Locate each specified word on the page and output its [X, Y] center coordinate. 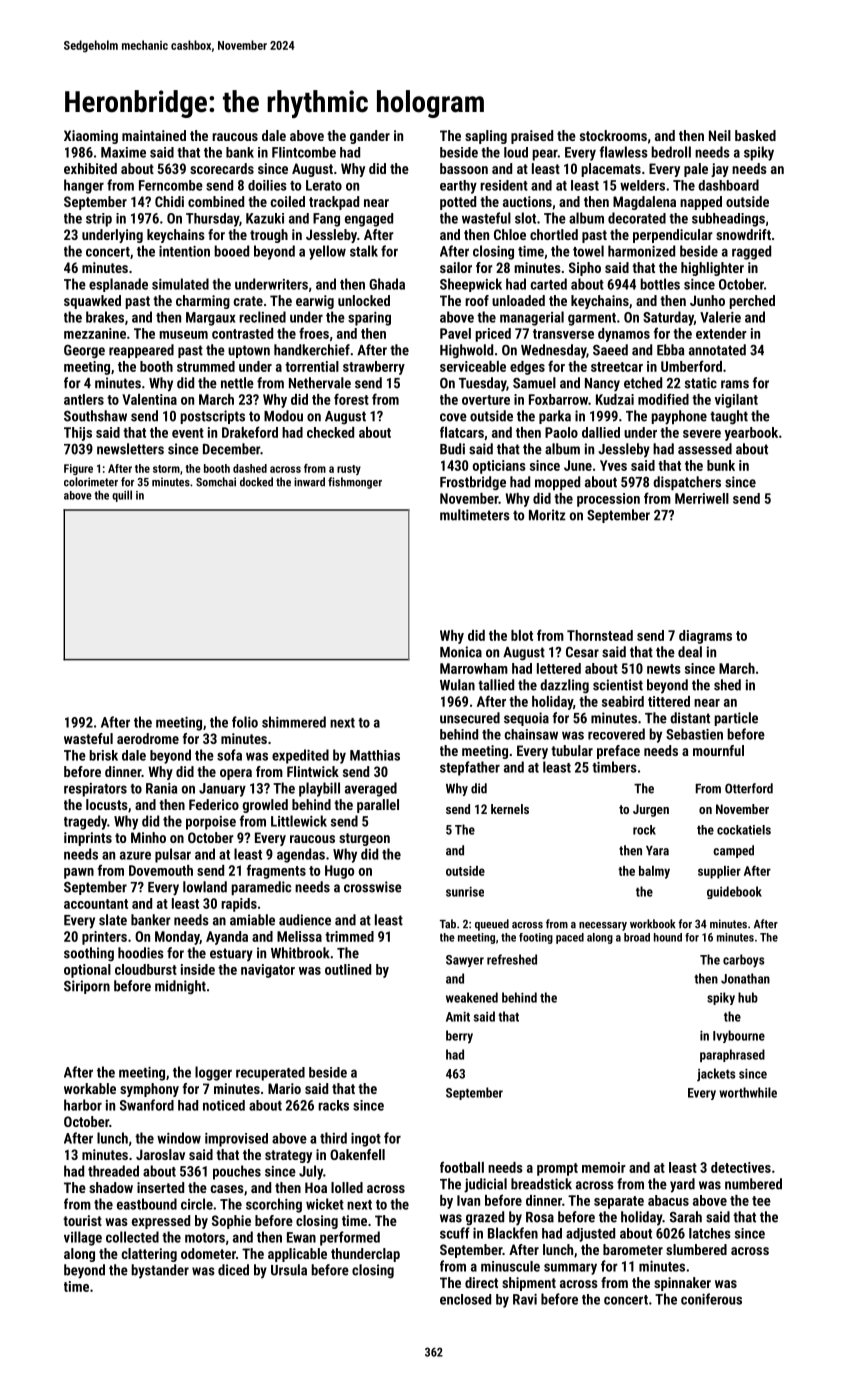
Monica [461, 652]
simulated [180, 284]
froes [314, 333]
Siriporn [87, 987]
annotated [717, 350]
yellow [327, 252]
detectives [741, 1167]
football [462, 1167]
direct [481, 1282]
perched [752, 302]
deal [690, 652]
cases [227, 1189]
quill [122, 496]
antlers [84, 399]
